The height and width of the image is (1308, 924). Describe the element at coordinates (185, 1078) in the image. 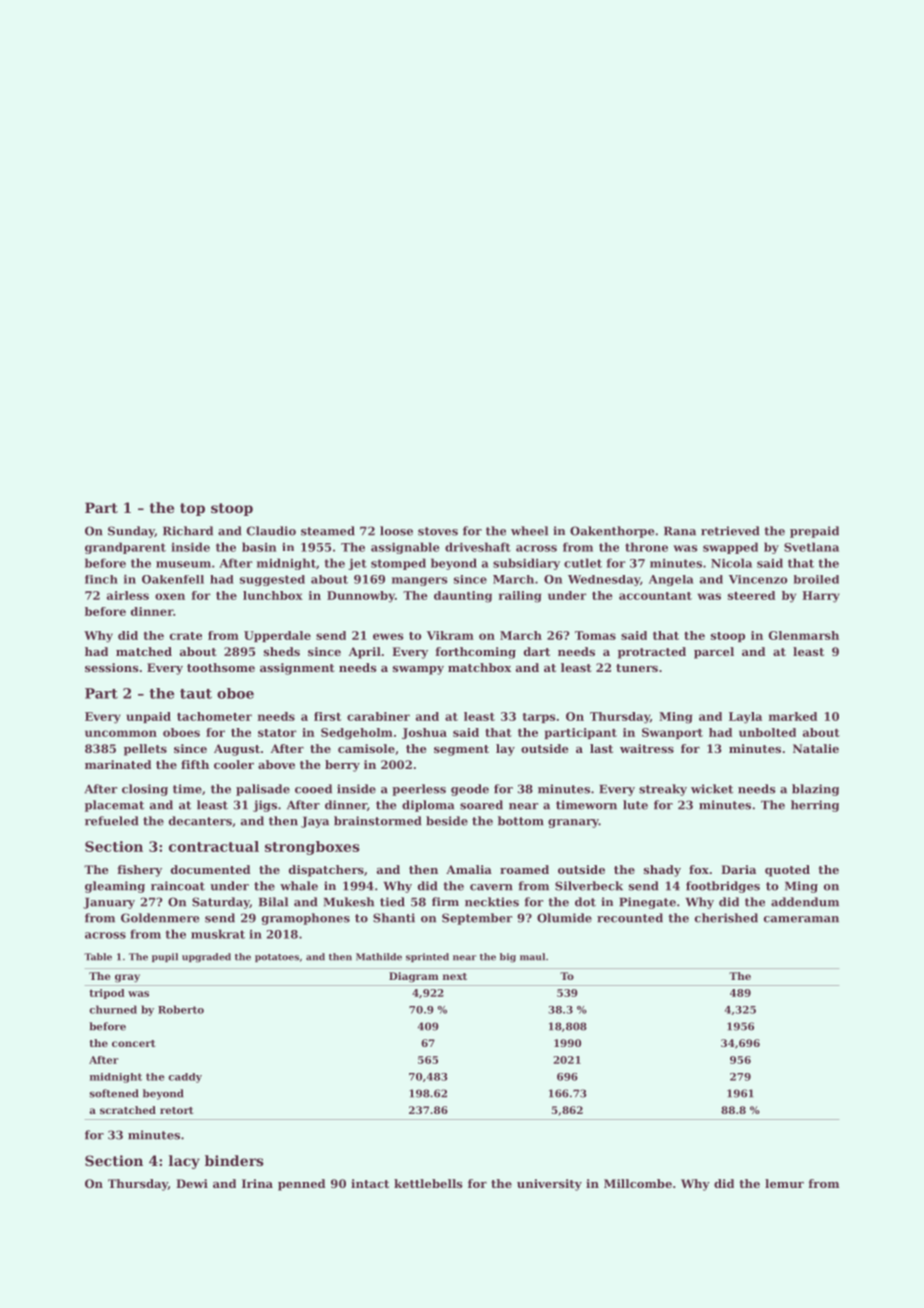

I see `caddy` at that location.
